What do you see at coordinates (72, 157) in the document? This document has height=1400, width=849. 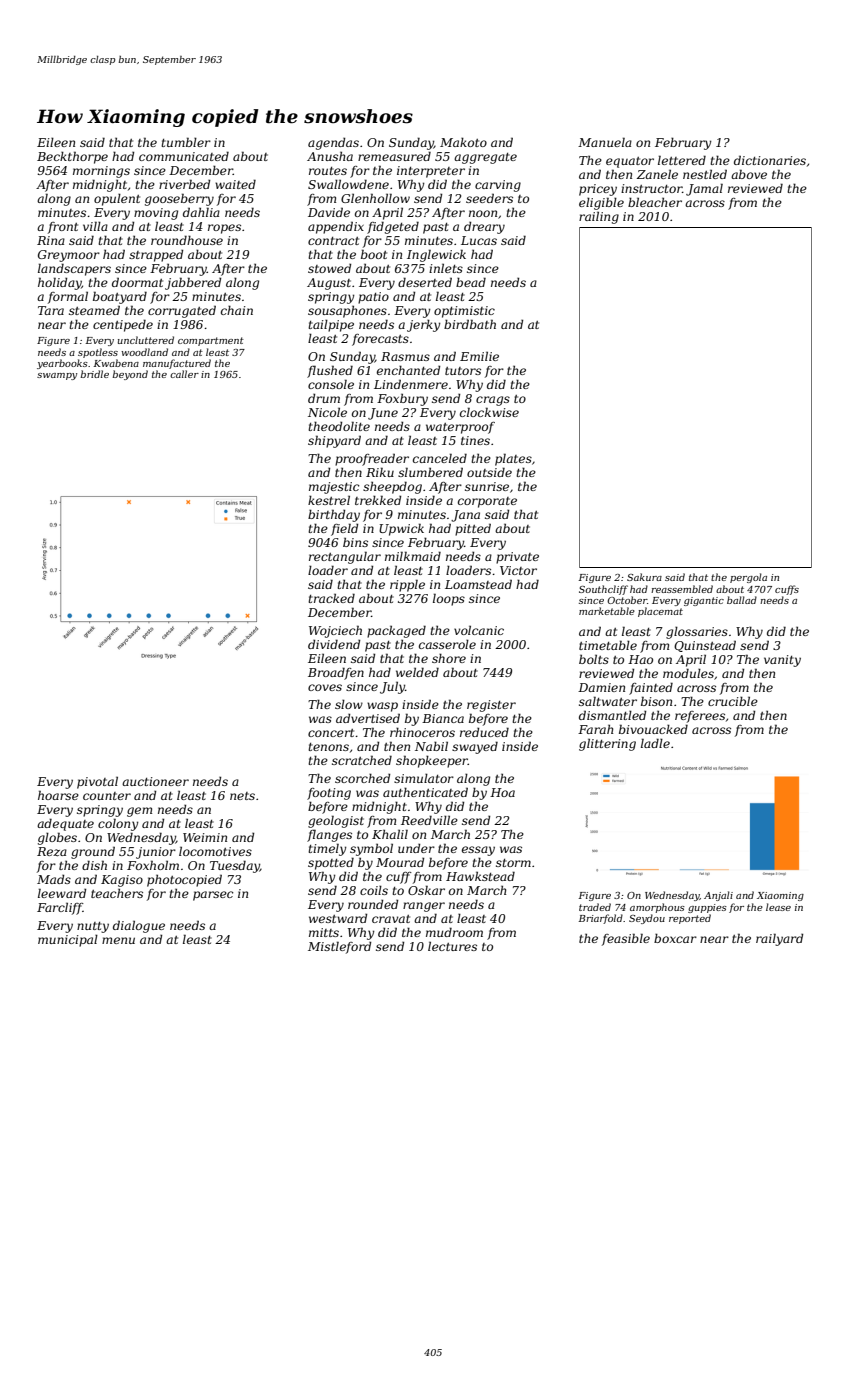 I see `Beckthorpe` at bounding box center [72, 157].
